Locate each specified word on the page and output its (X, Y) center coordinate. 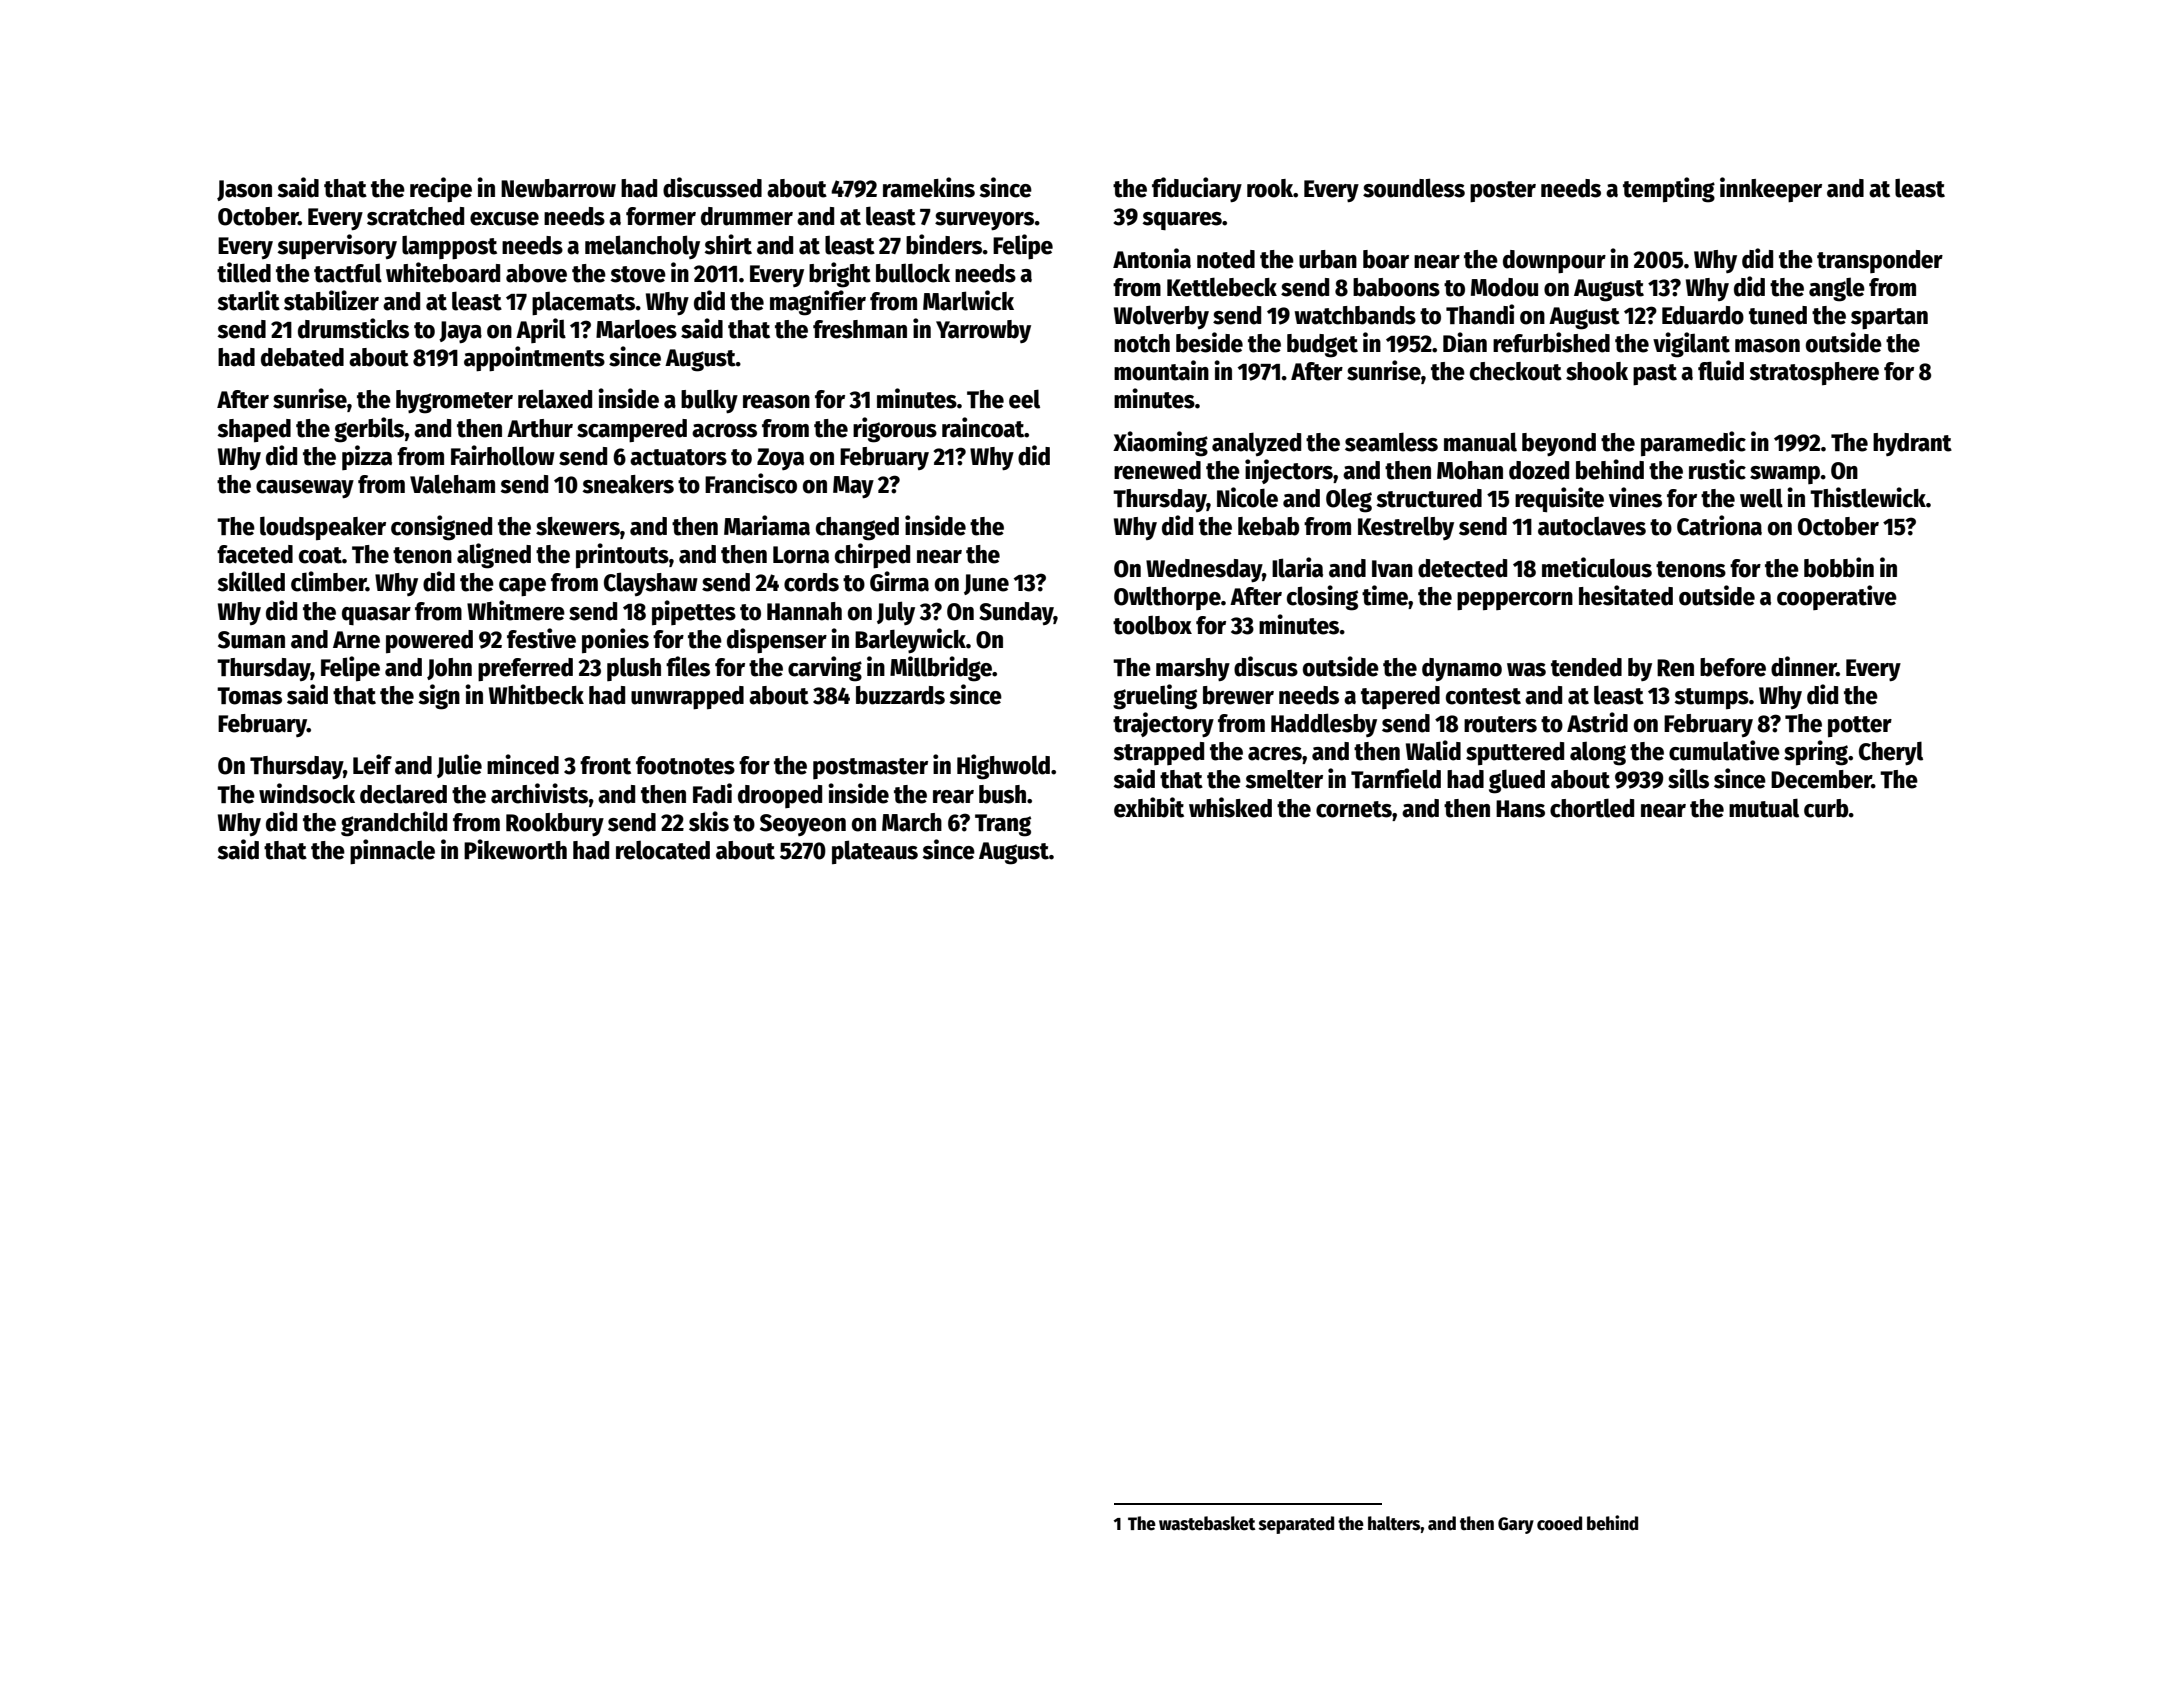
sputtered (1515, 753)
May (853, 487)
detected (1462, 568)
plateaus (875, 852)
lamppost (449, 248)
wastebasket (1207, 1523)
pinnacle (392, 852)
